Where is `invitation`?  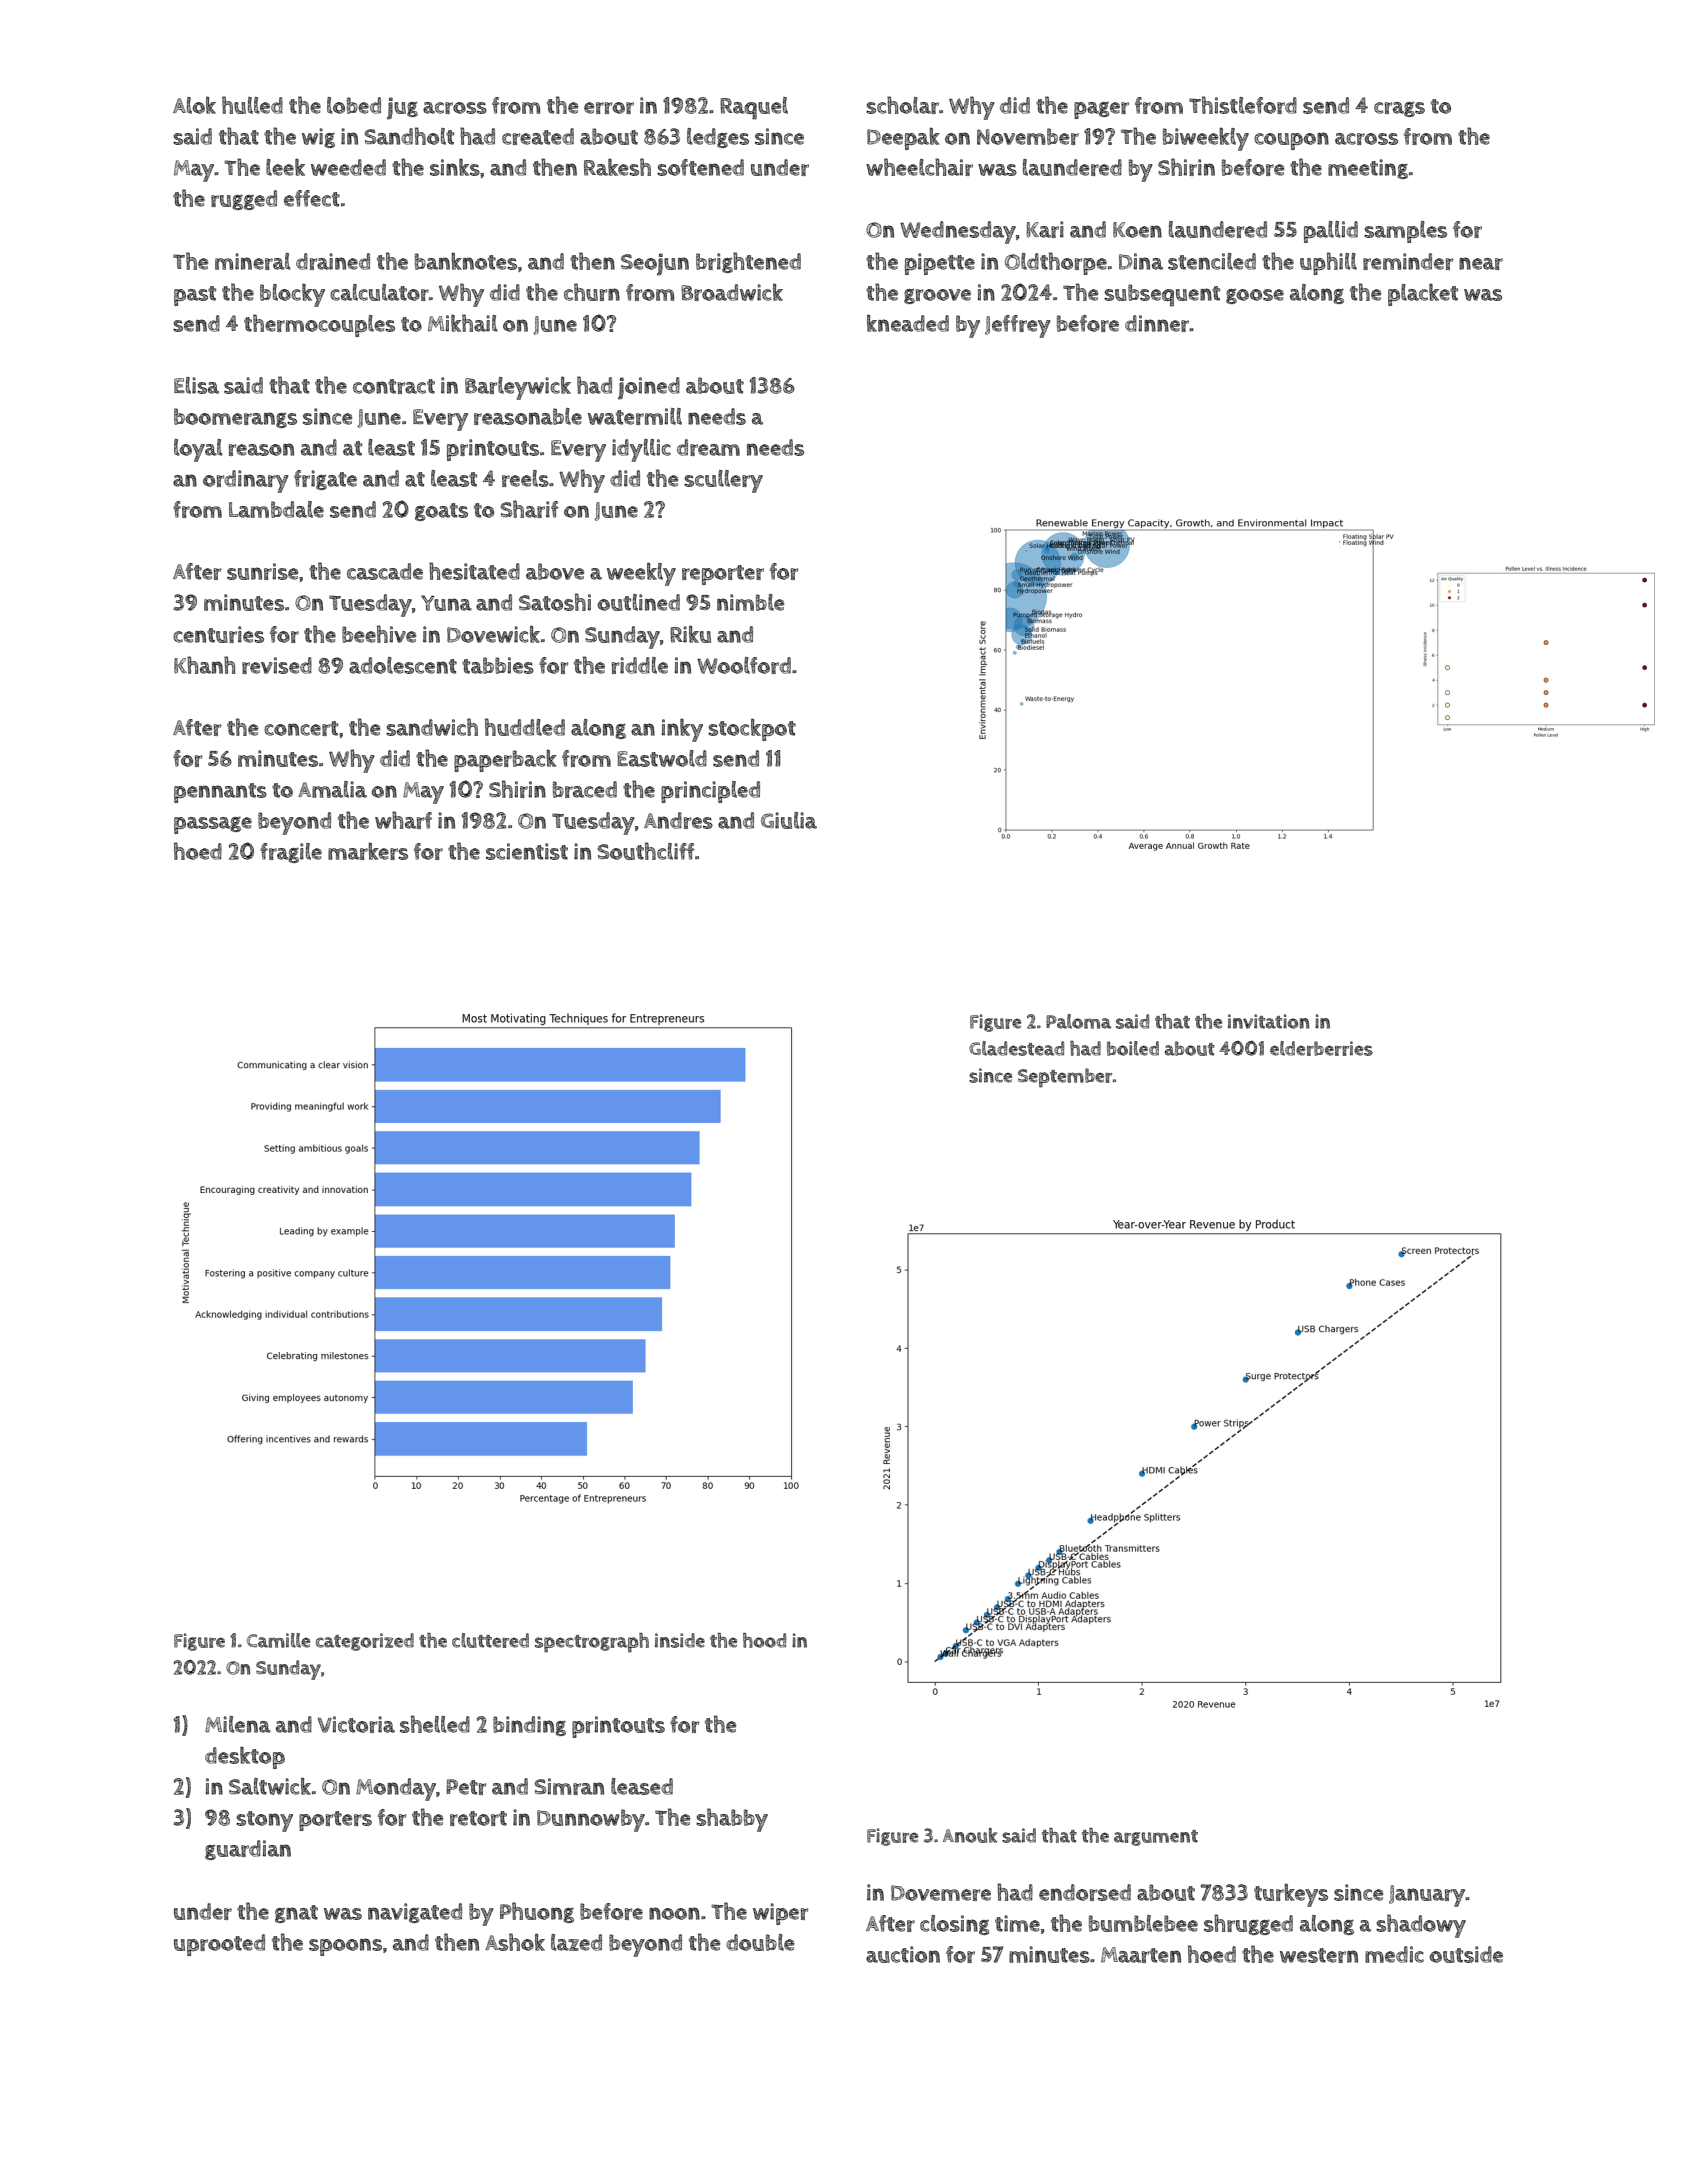 invitation is located at coordinates (1268, 1021).
